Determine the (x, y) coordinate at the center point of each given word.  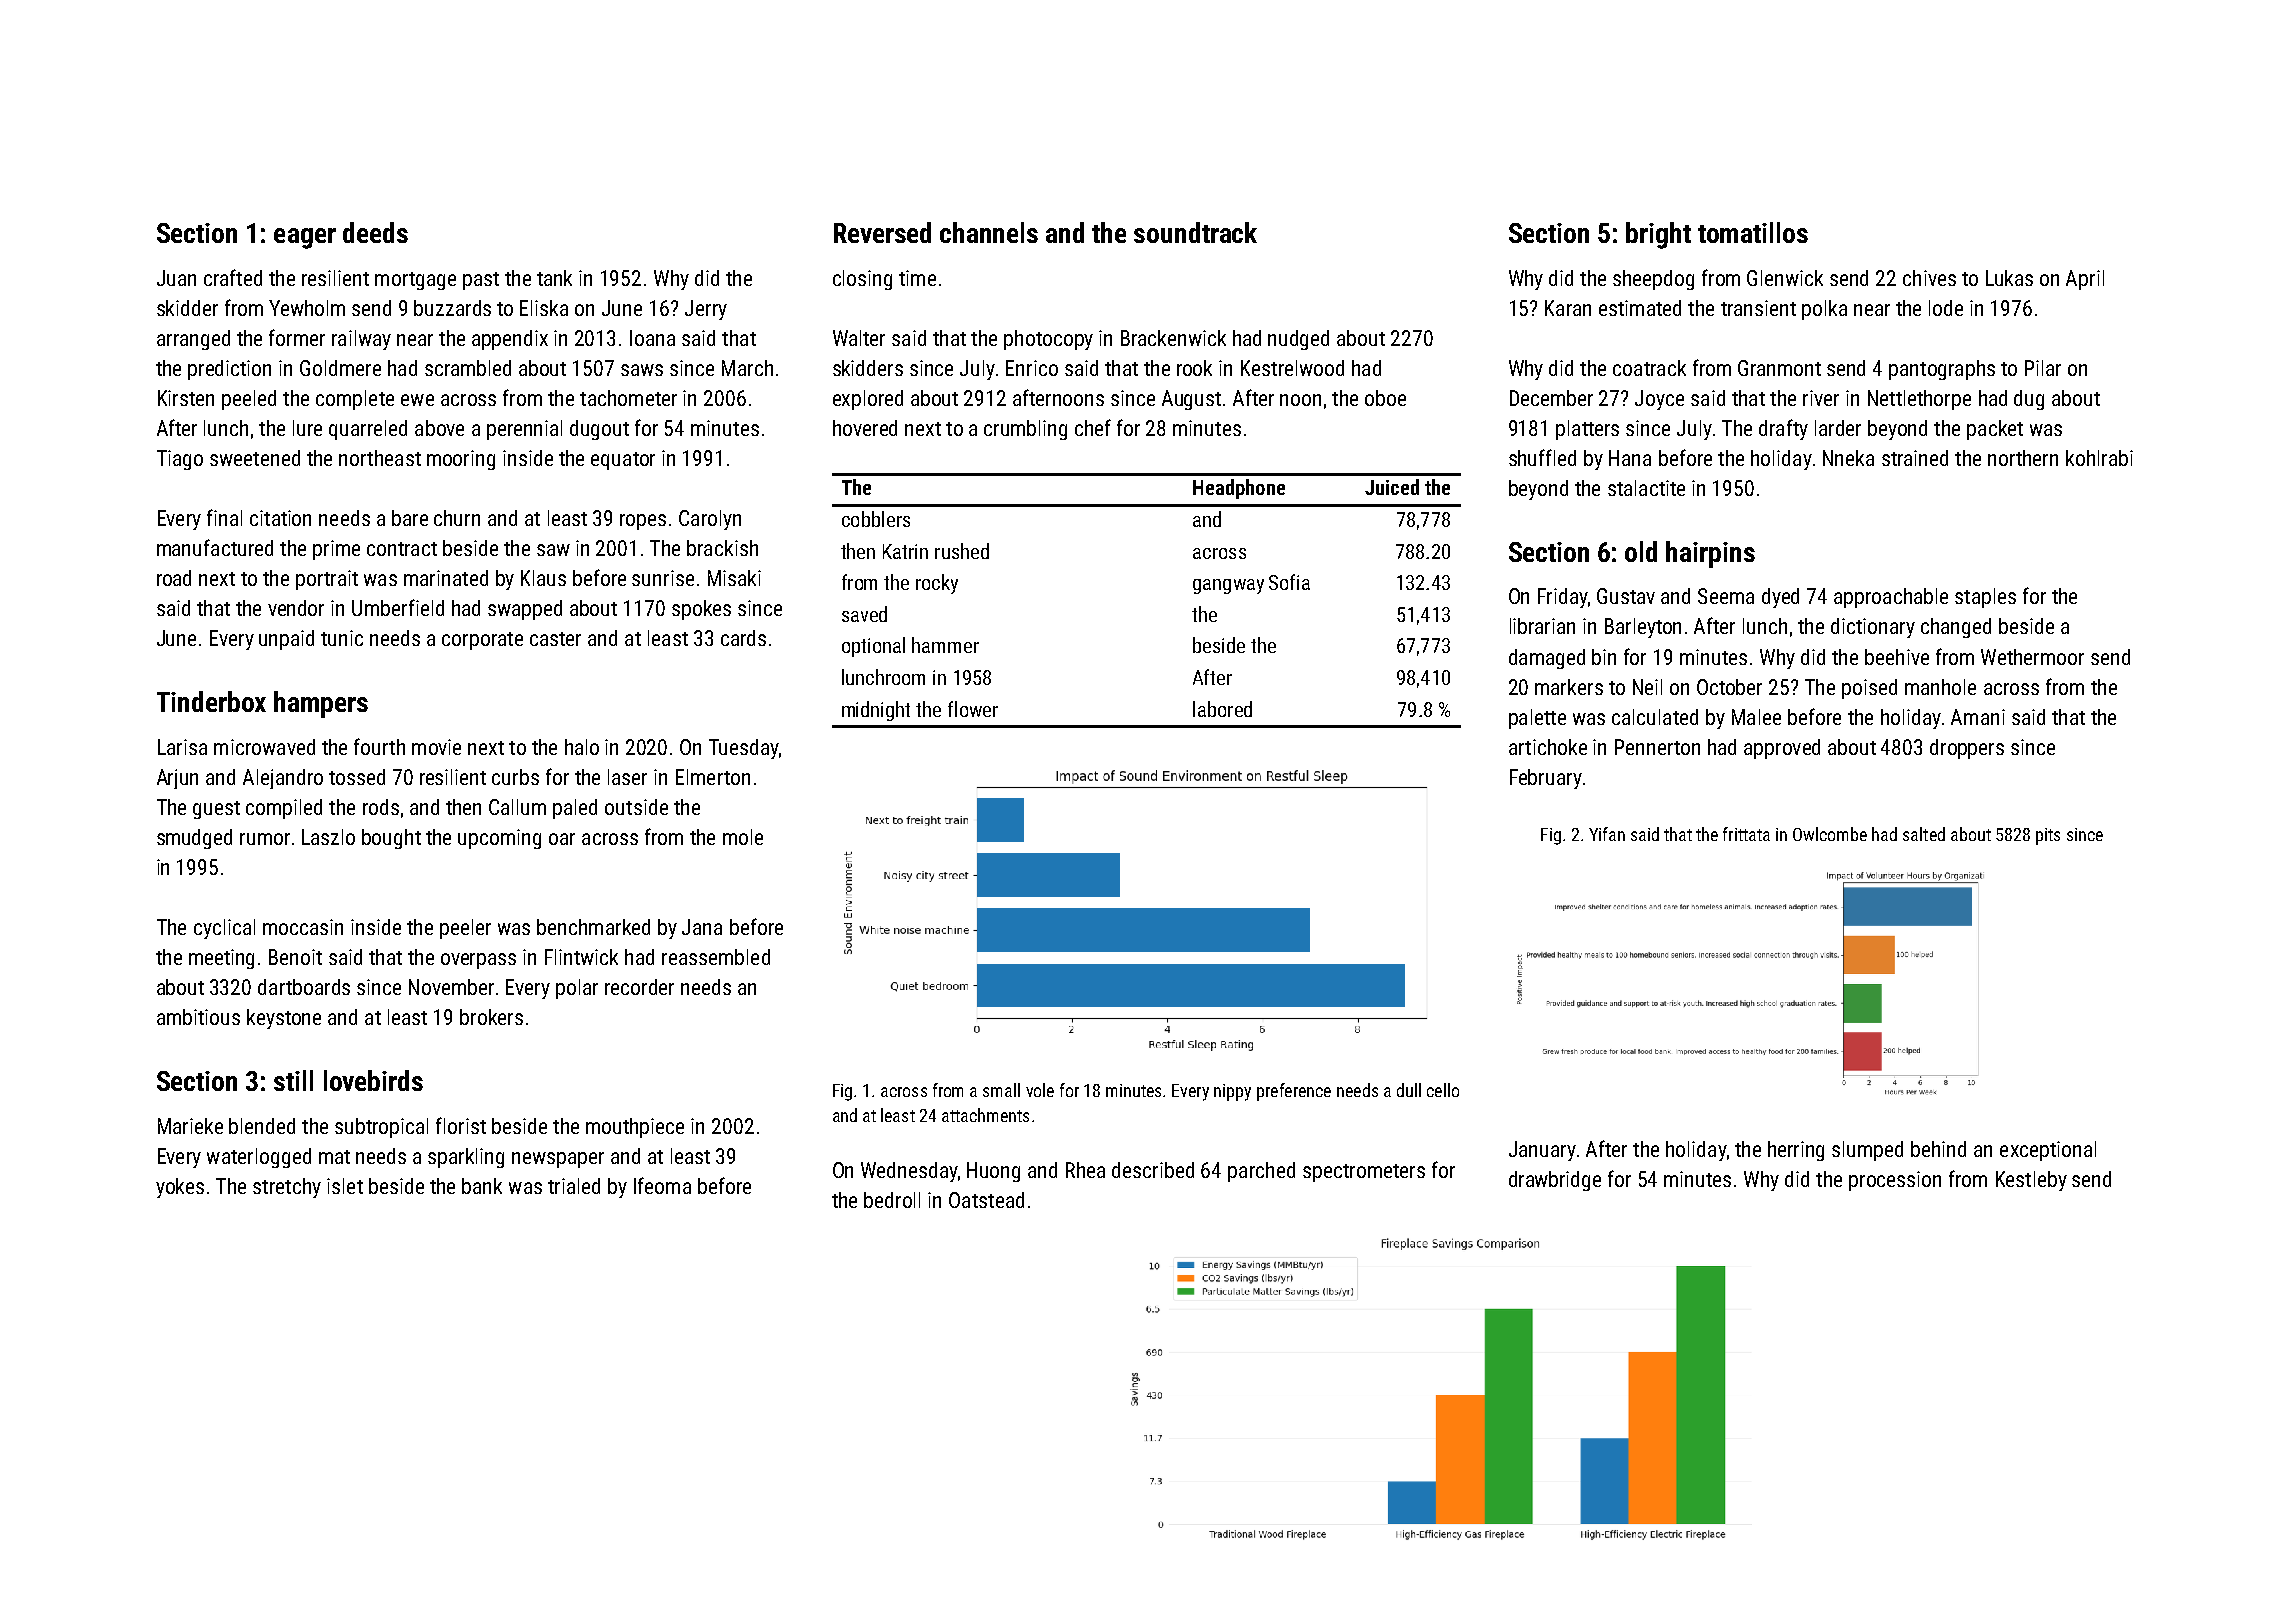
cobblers (876, 519)
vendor (296, 608)
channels (989, 232)
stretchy (287, 1188)
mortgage (415, 281)
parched (1261, 1172)
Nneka (1848, 458)
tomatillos (1753, 232)
